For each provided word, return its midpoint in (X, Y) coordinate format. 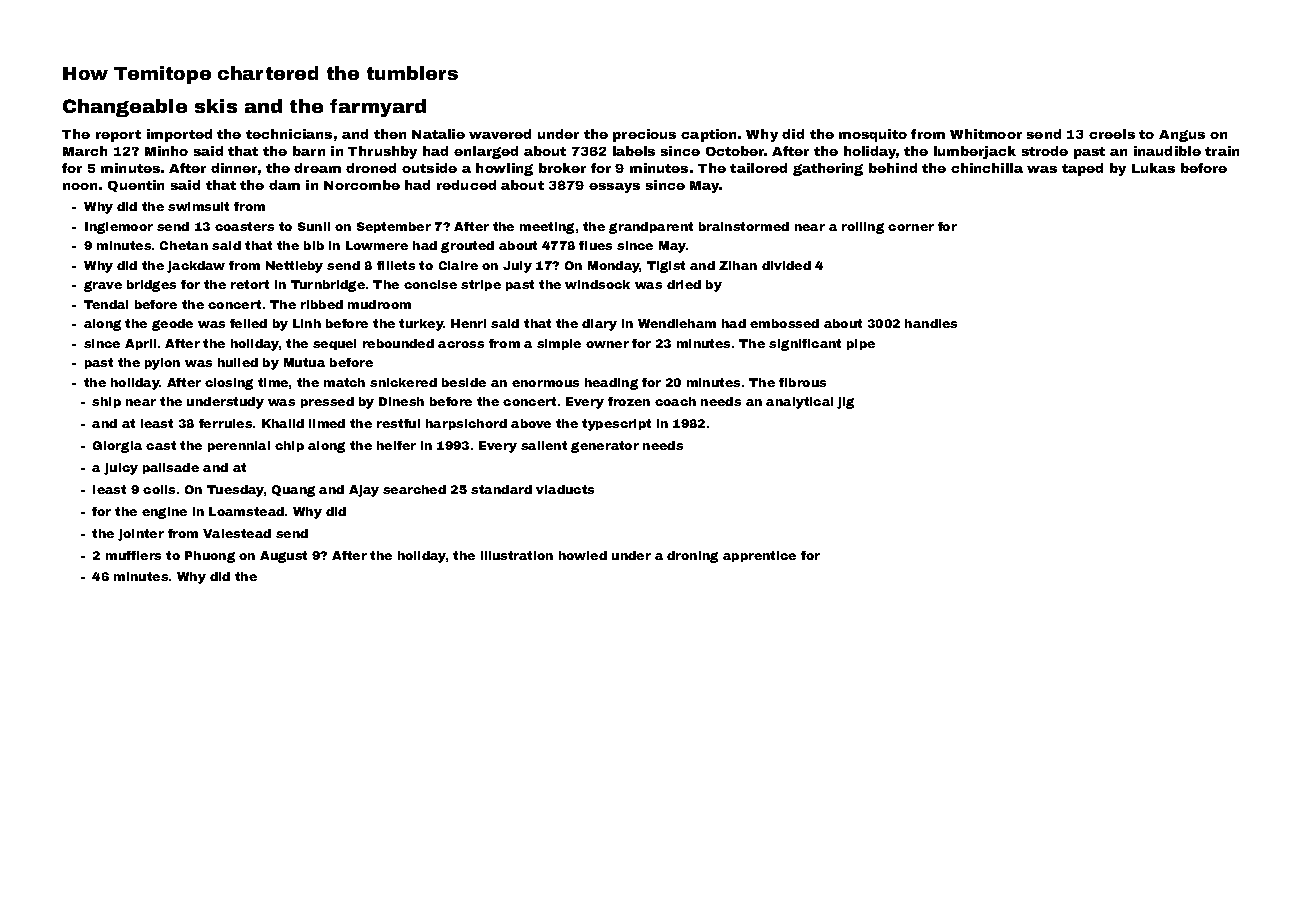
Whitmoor (986, 134)
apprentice (759, 556)
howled (583, 555)
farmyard (378, 108)
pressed (327, 402)
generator (605, 447)
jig (845, 403)
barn (309, 151)
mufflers (133, 555)
